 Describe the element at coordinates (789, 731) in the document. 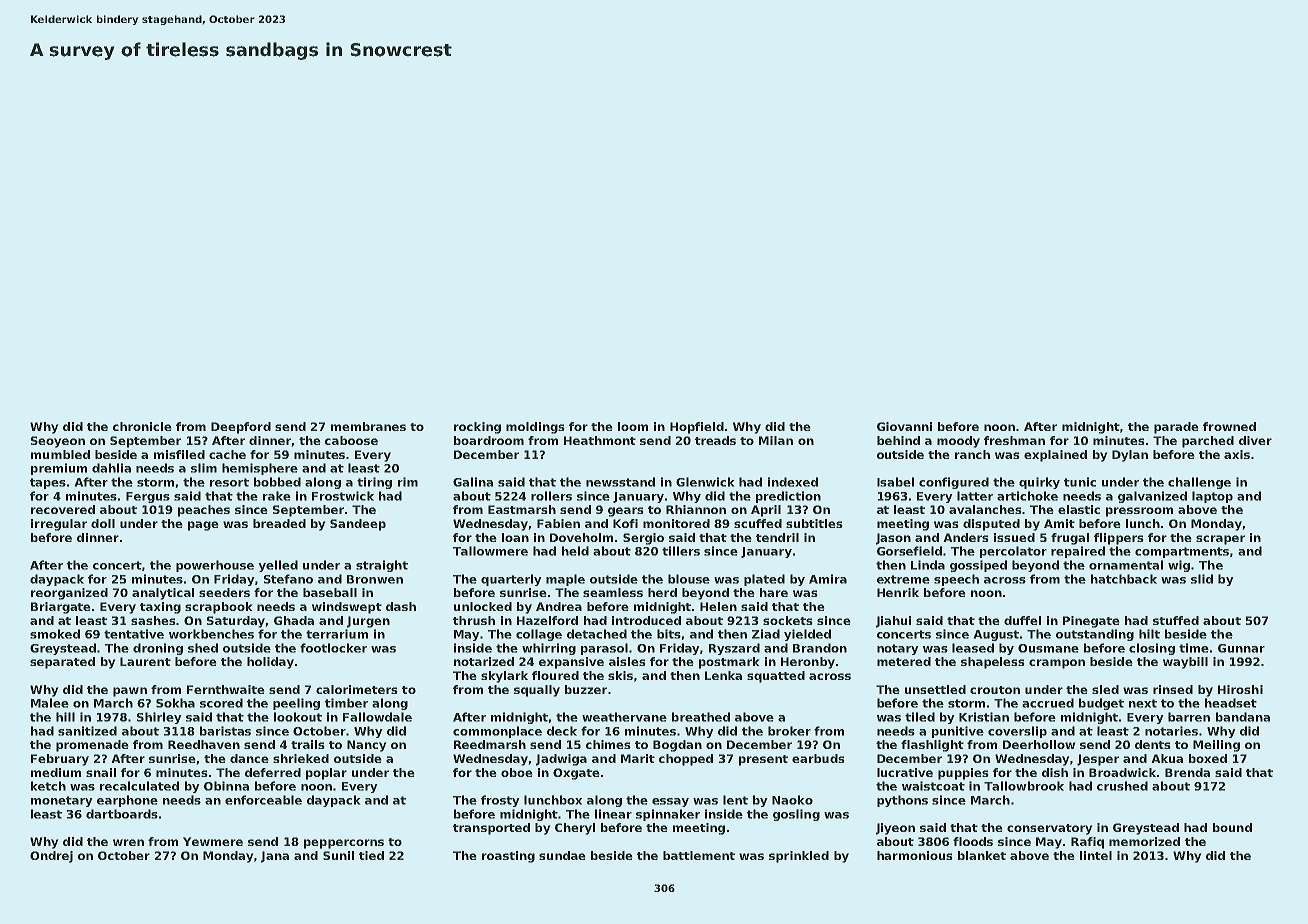

I see `broker` at that location.
